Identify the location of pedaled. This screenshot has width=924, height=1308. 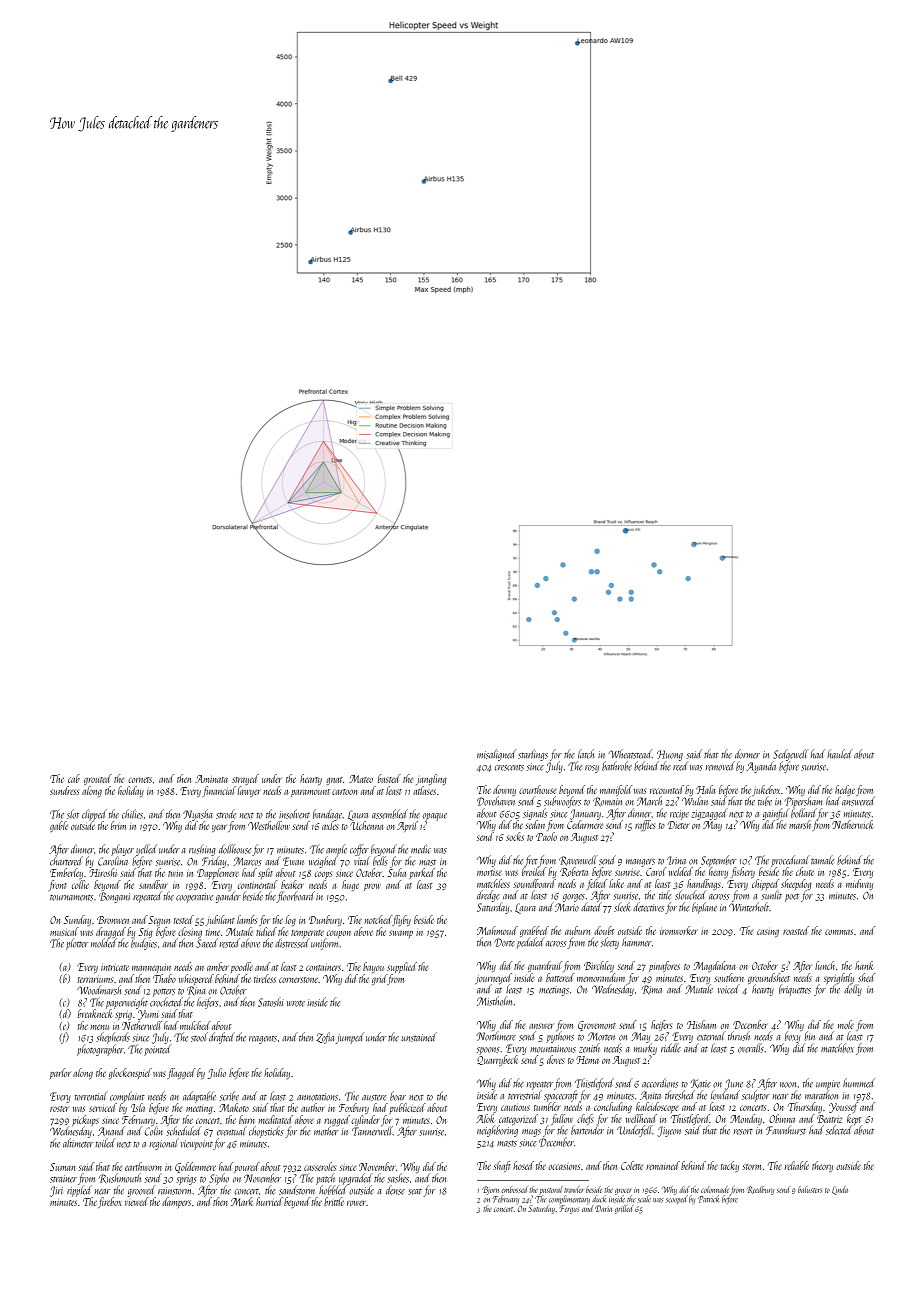
(530, 943).
